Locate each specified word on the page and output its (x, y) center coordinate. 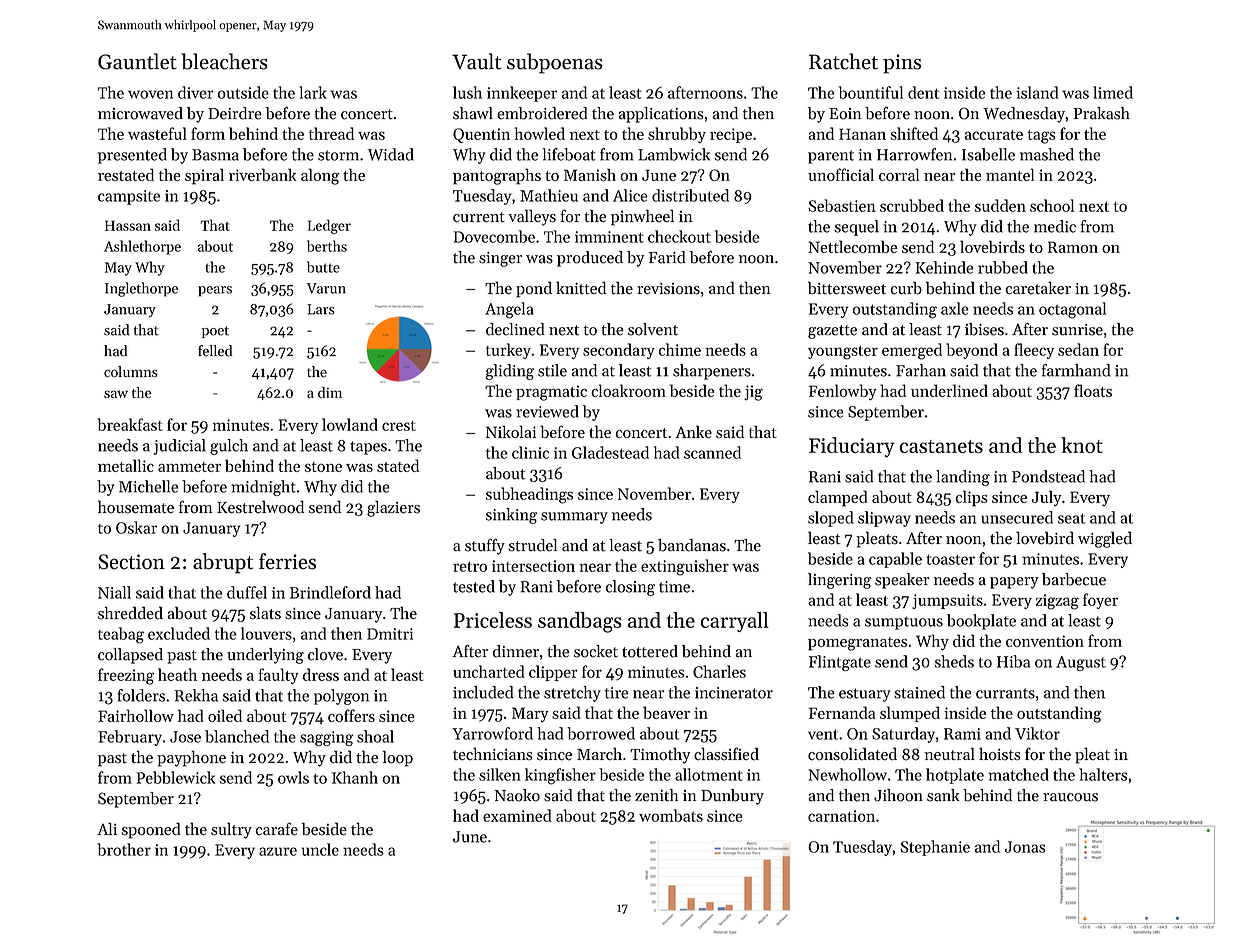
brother (124, 849)
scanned (712, 452)
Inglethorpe (141, 289)
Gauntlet (137, 61)
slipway (884, 519)
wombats (671, 815)
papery (1014, 583)
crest (399, 426)
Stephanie (935, 848)
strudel (532, 545)
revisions (668, 289)
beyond (972, 351)
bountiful (871, 92)
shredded (130, 613)
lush (467, 92)
